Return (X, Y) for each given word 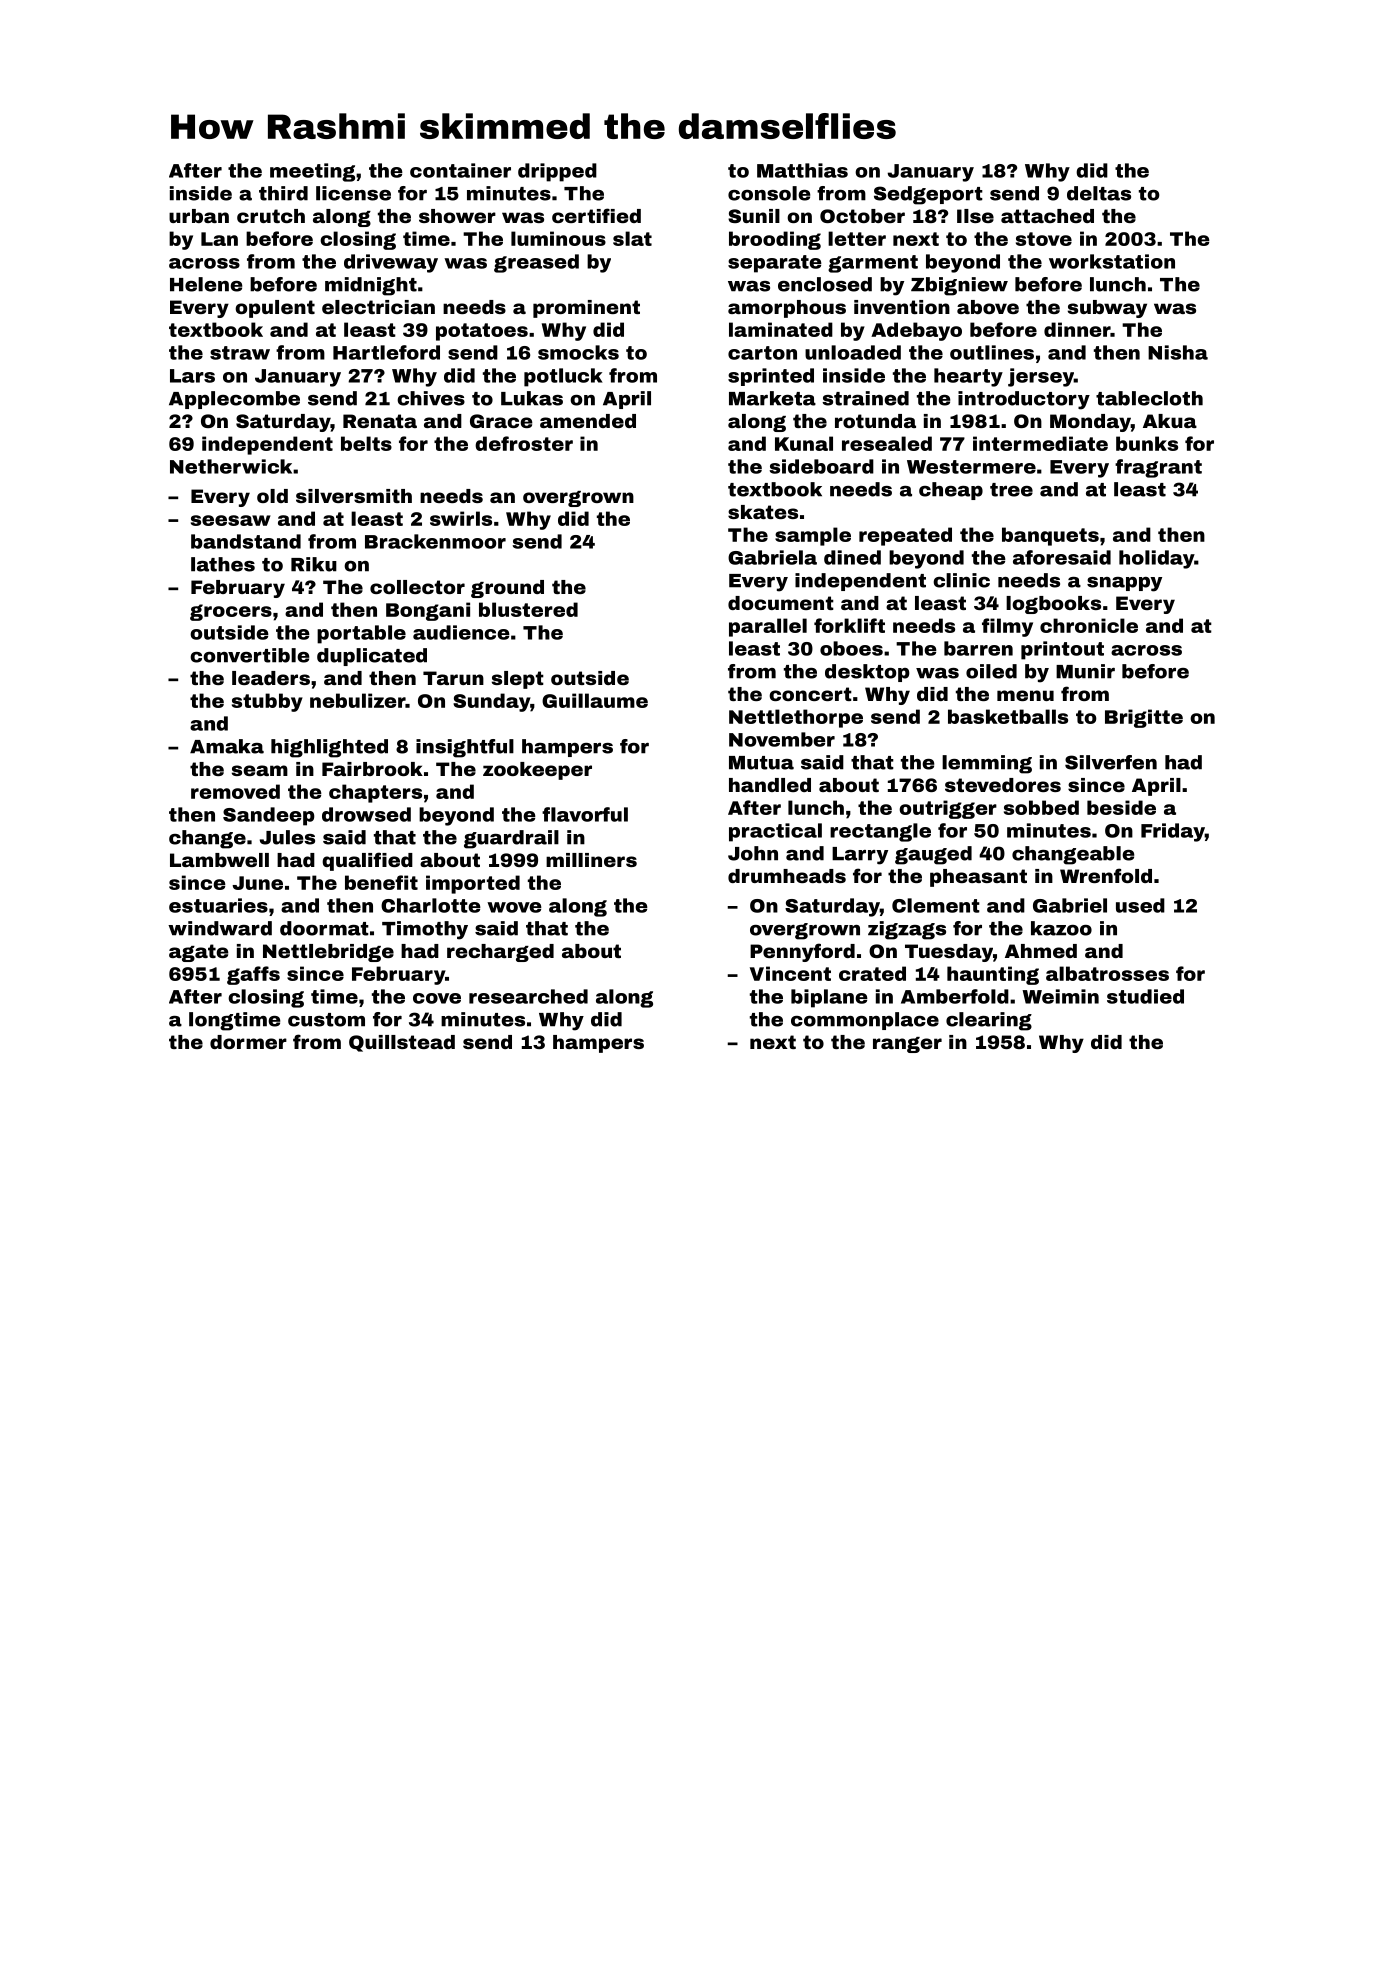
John (753, 853)
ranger (907, 1045)
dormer (248, 1042)
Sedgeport (928, 195)
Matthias (802, 170)
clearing (989, 1021)
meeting (312, 172)
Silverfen (1111, 762)
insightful (465, 748)
